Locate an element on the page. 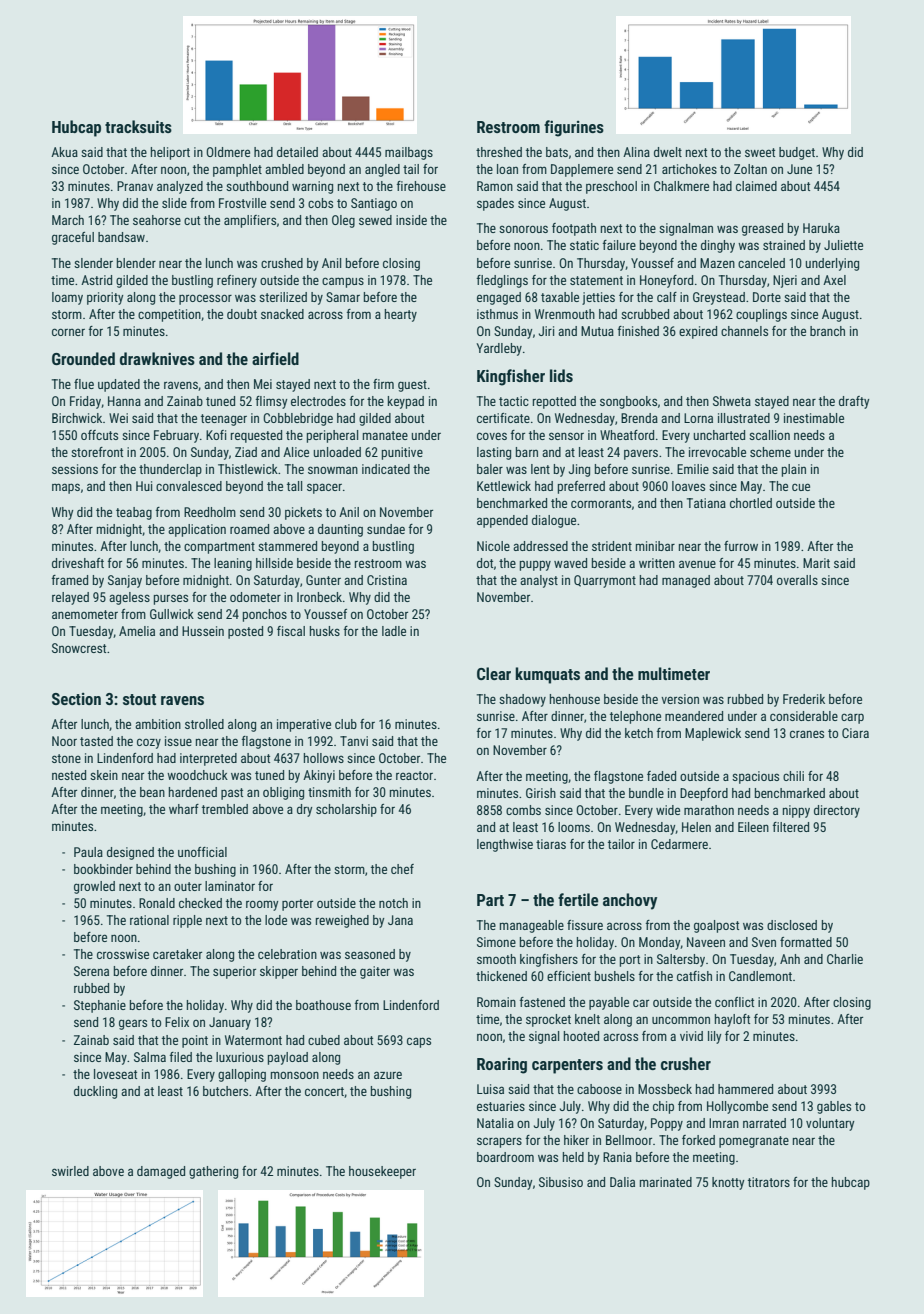 Image resolution: width=924 pixels, height=1314 pixels. dot is located at coordinates (485, 563).
